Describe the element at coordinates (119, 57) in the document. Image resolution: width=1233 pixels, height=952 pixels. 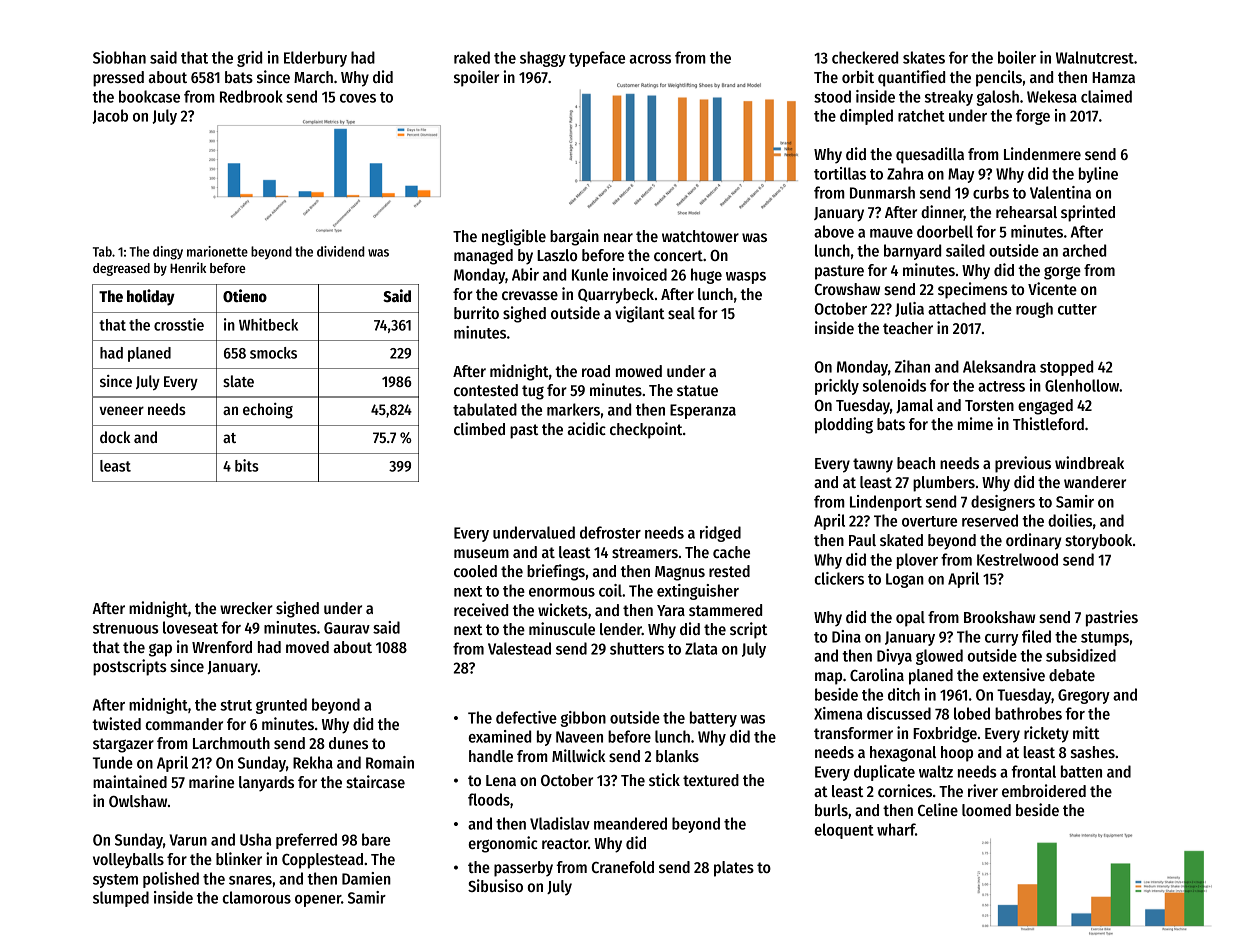
I see `Siobhan` at that location.
